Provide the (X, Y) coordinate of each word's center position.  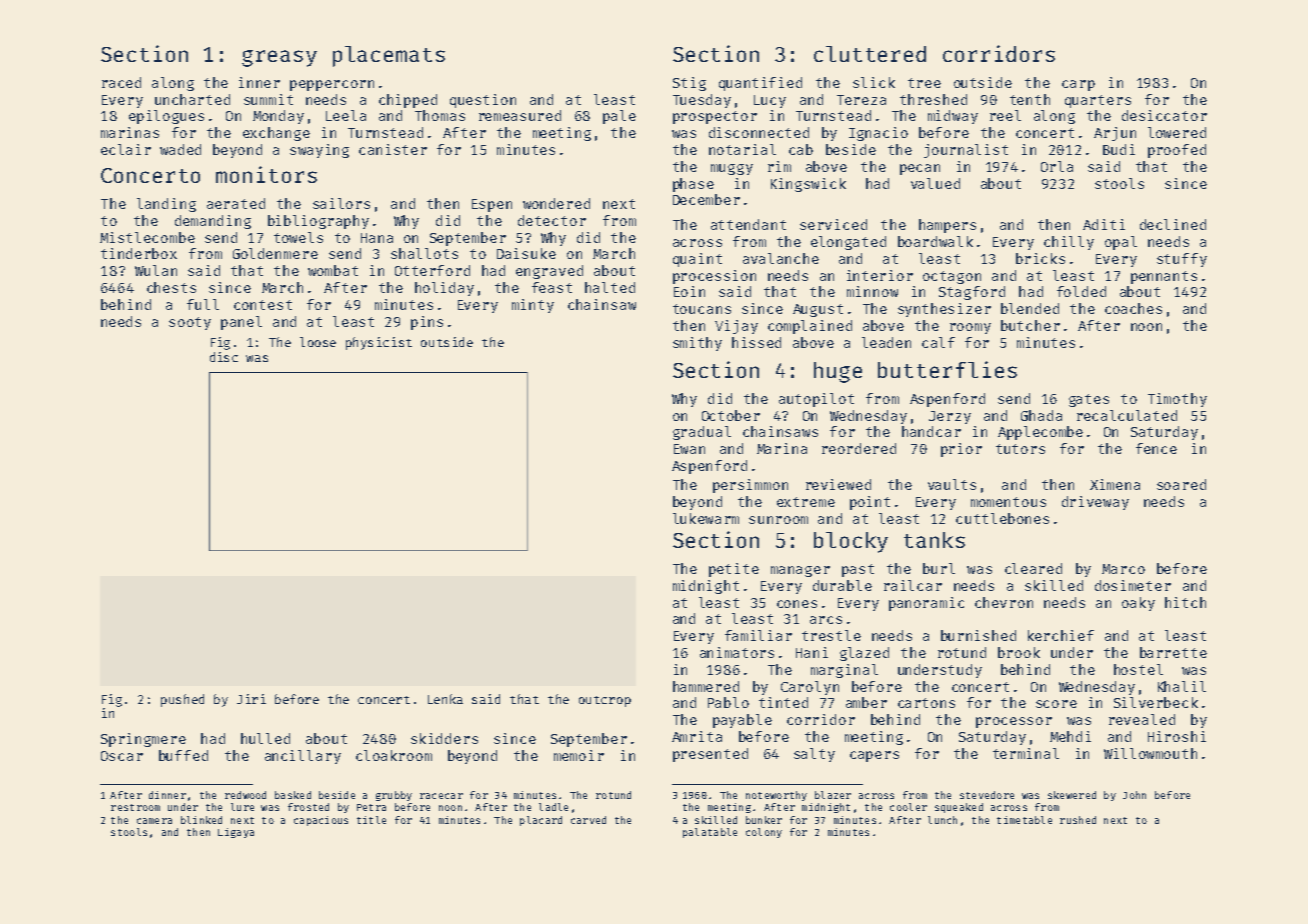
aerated (236, 203)
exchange (276, 134)
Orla (1057, 166)
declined (1173, 224)
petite (734, 570)
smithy (697, 344)
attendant (748, 224)
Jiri (251, 699)
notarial (742, 149)
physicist (379, 343)
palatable (710, 833)
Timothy (1177, 400)
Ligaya (236, 833)
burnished (978, 635)
